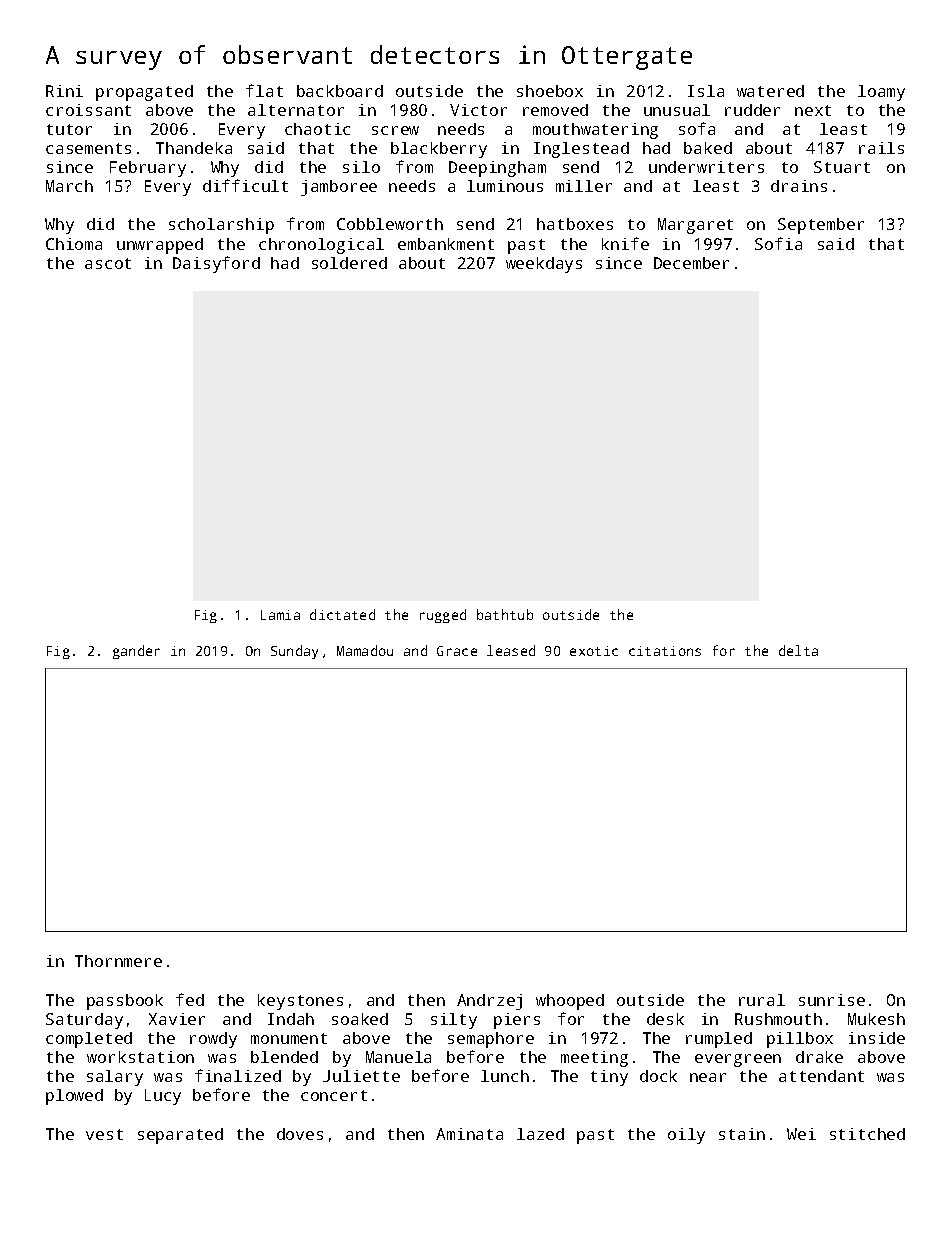  What do you see at coordinates (540, 1134) in the screenshot?
I see `lazed` at bounding box center [540, 1134].
